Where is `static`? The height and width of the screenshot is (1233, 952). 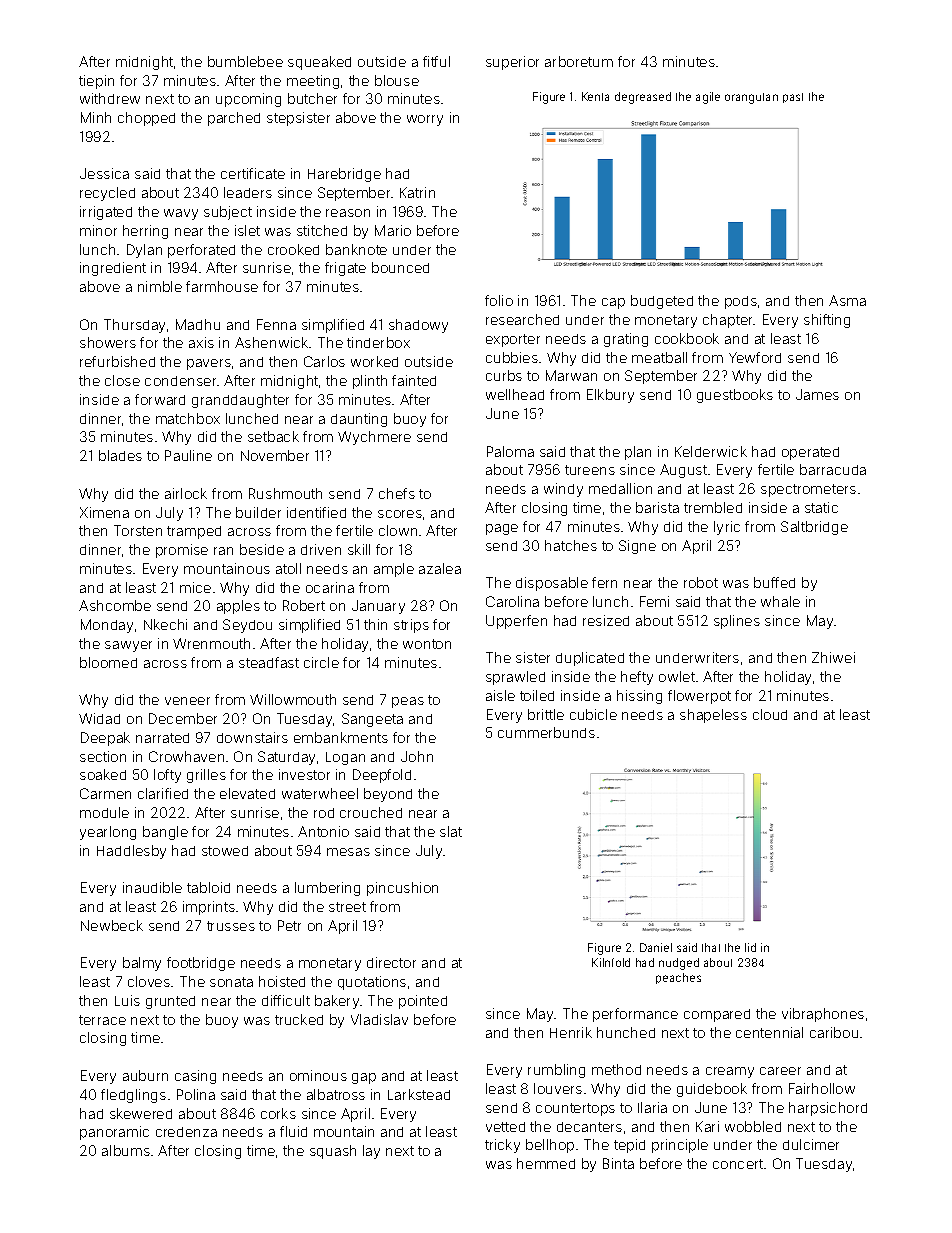 static is located at coordinates (821, 507).
